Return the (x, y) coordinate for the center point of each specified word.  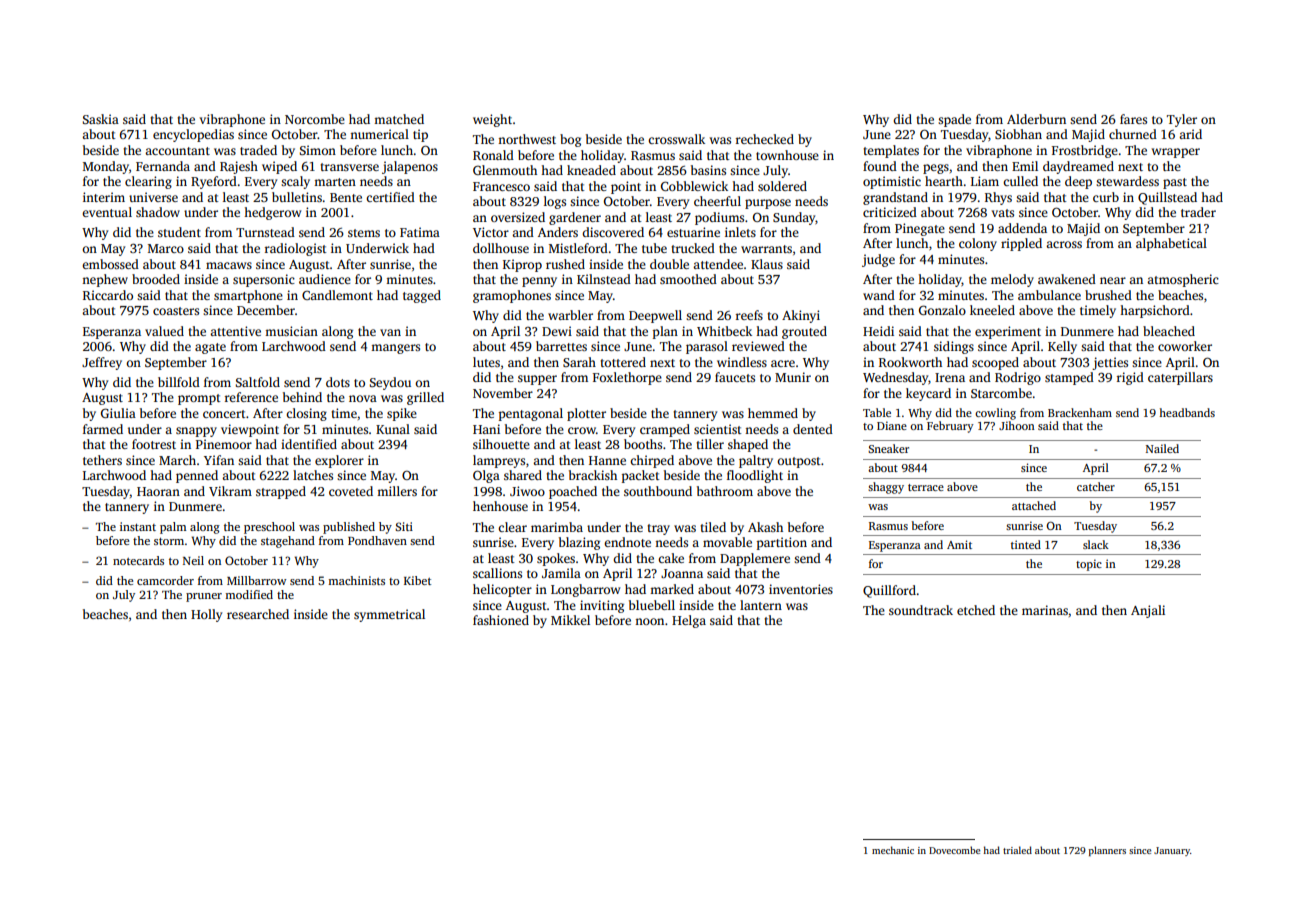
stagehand (288, 542)
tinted (1026, 544)
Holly (206, 615)
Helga (689, 621)
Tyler (1182, 120)
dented (813, 429)
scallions (497, 573)
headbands (1187, 412)
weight (492, 120)
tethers (102, 460)
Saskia (101, 119)
